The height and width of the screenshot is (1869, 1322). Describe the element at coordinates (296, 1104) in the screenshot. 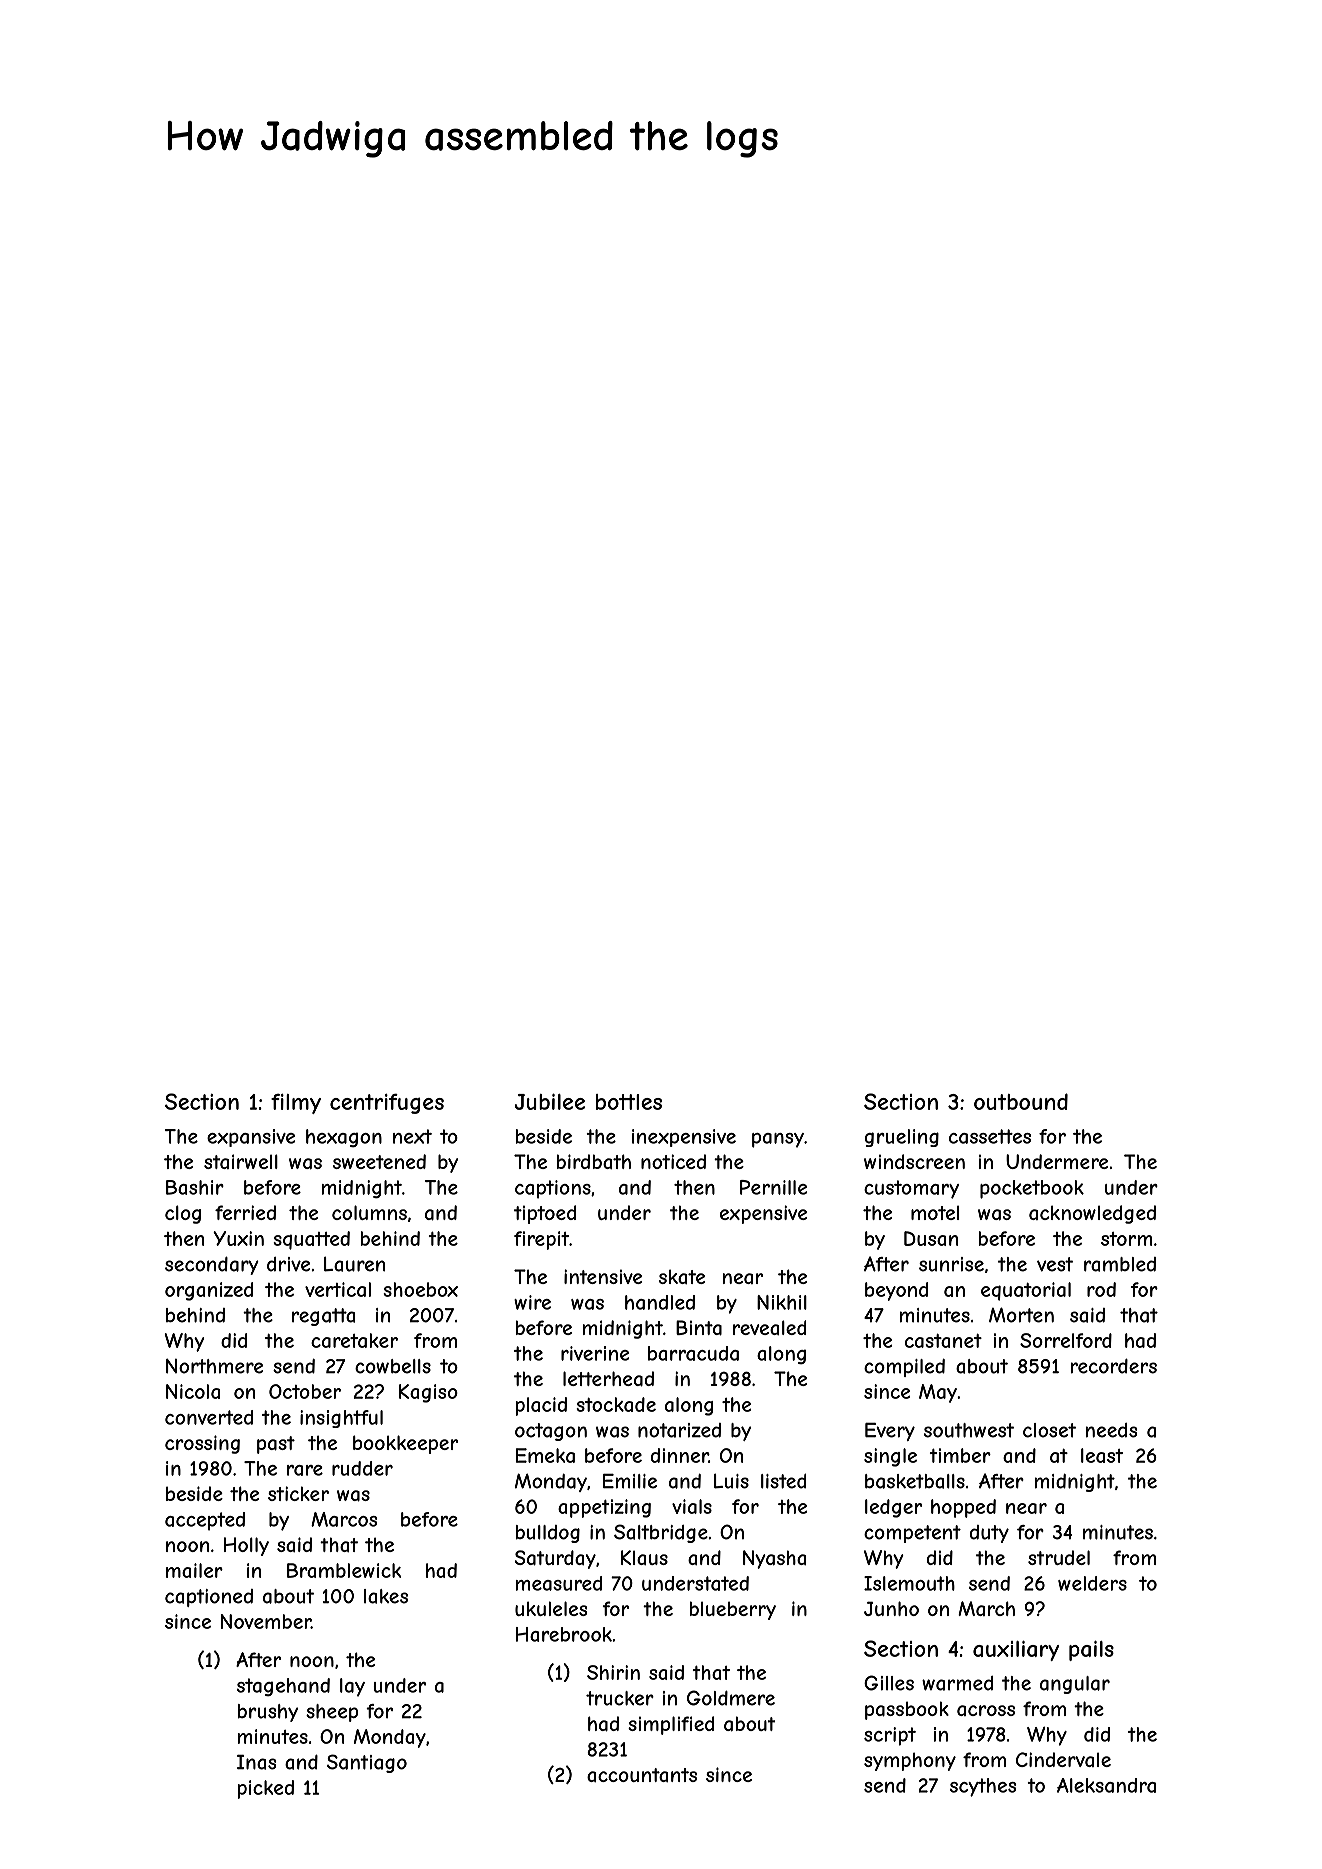

I see `filmy` at that location.
